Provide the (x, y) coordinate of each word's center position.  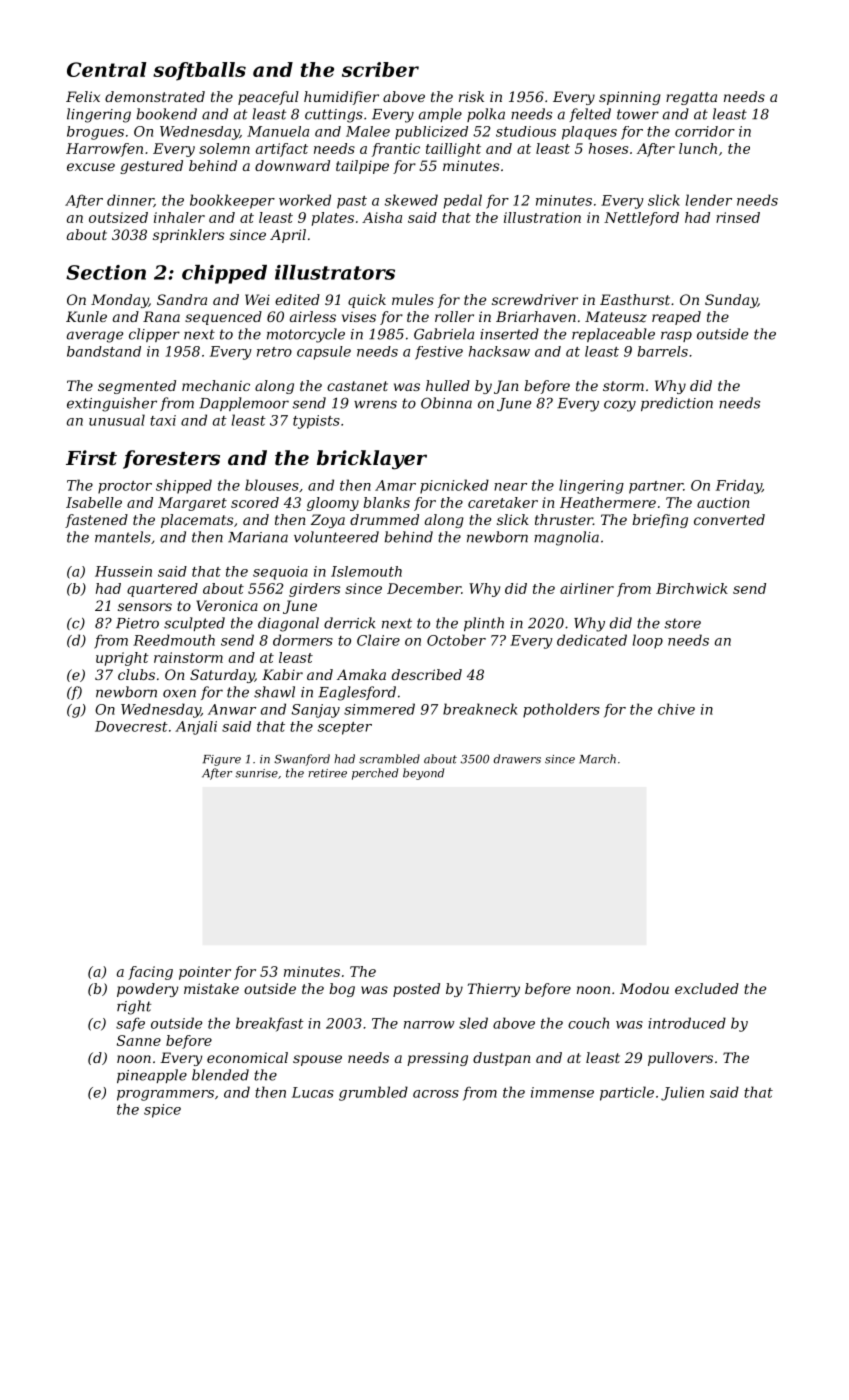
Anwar (232, 709)
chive (676, 709)
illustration (542, 217)
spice (162, 1111)
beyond (423, 774)
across (436, 1094)
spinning (630, 98)
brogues (95, 133)
